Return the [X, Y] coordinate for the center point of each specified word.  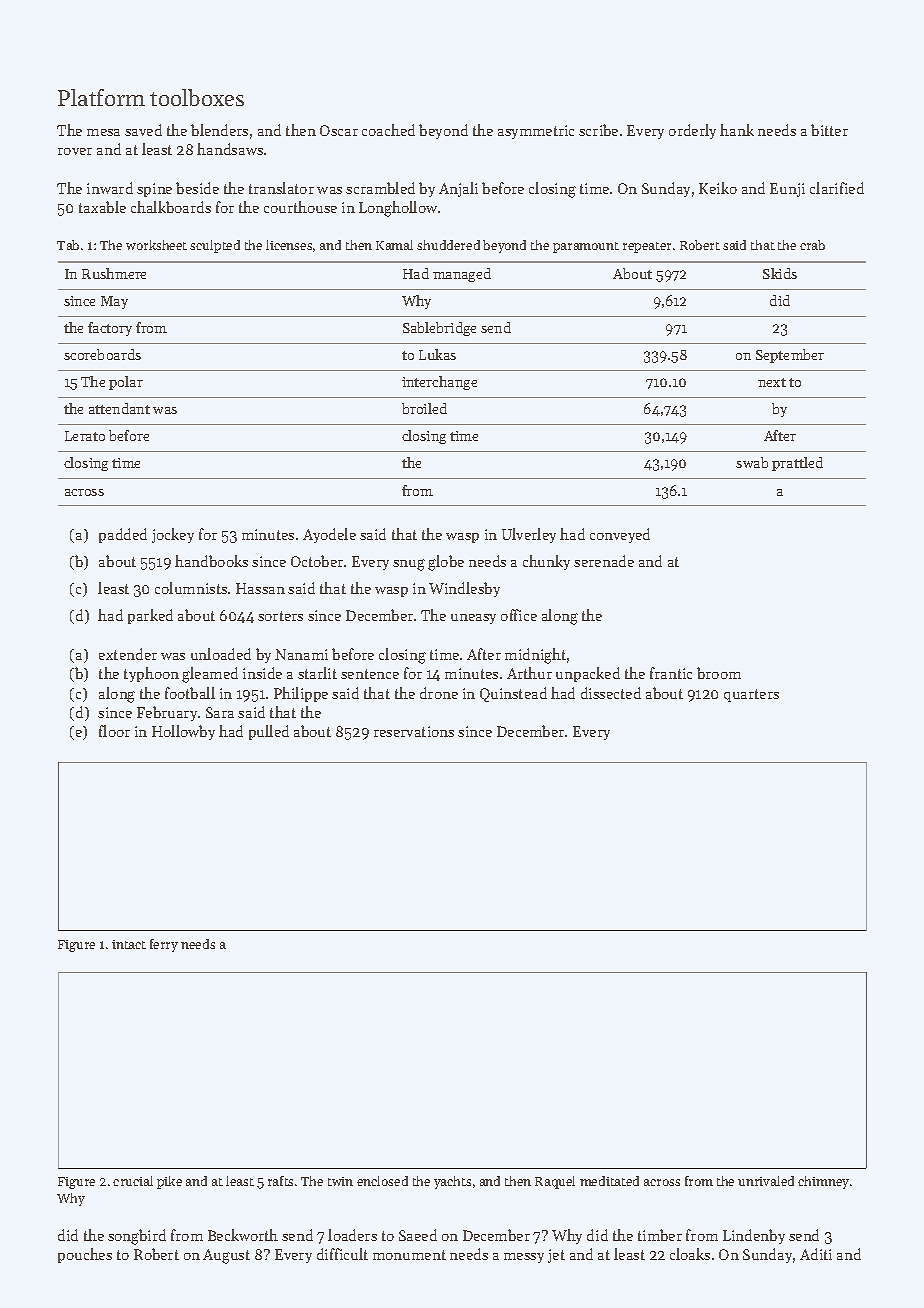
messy [524, 1258]
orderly [692, 131]
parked [150, 616]
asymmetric [536, 132]
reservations [414, 731]
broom [719, 673]
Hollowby [183, 732]
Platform [101, 97]
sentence [370, 674]
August [226, 1256]
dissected [611, 693]
